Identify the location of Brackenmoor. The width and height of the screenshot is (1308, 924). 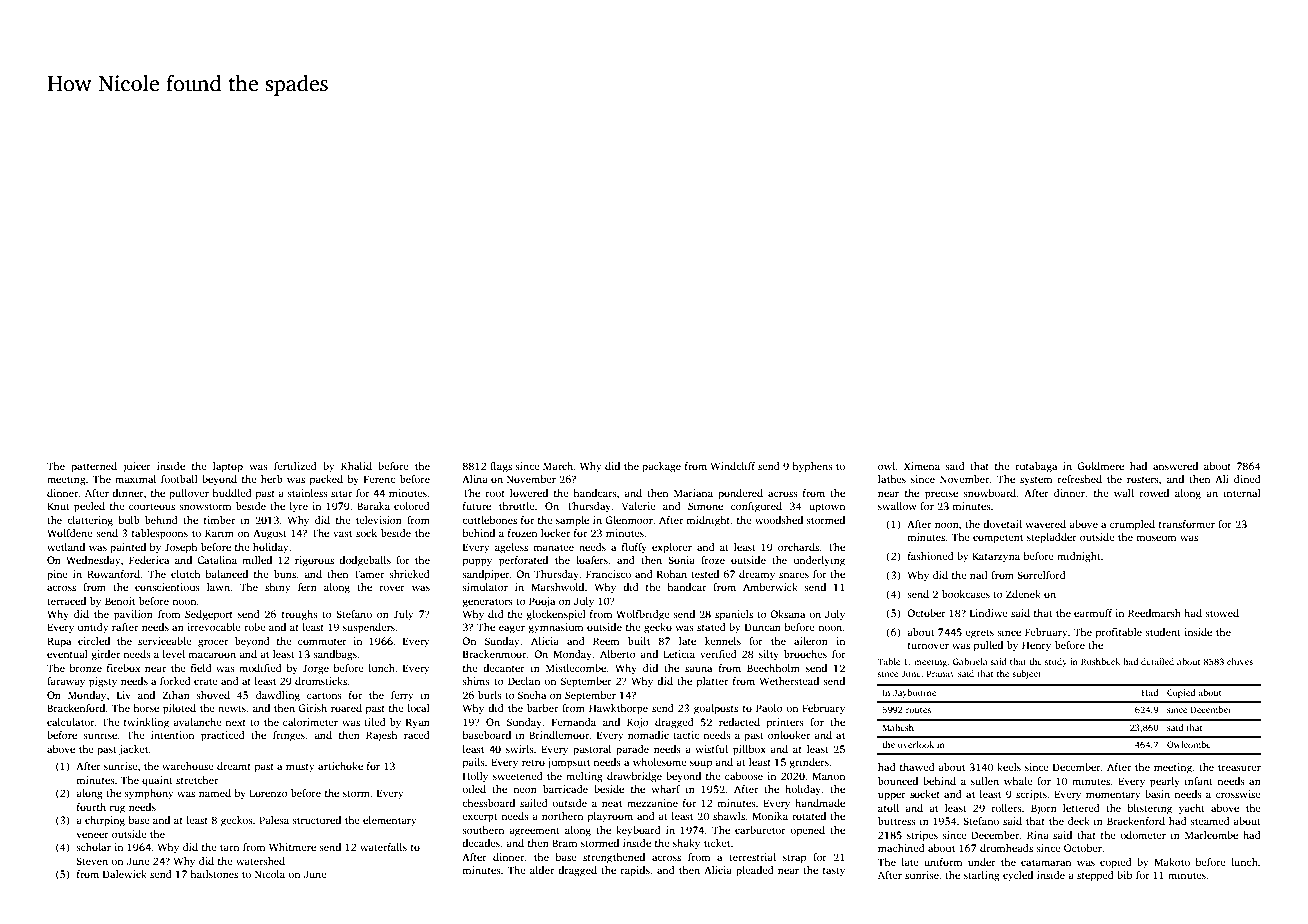
(494, 654).
